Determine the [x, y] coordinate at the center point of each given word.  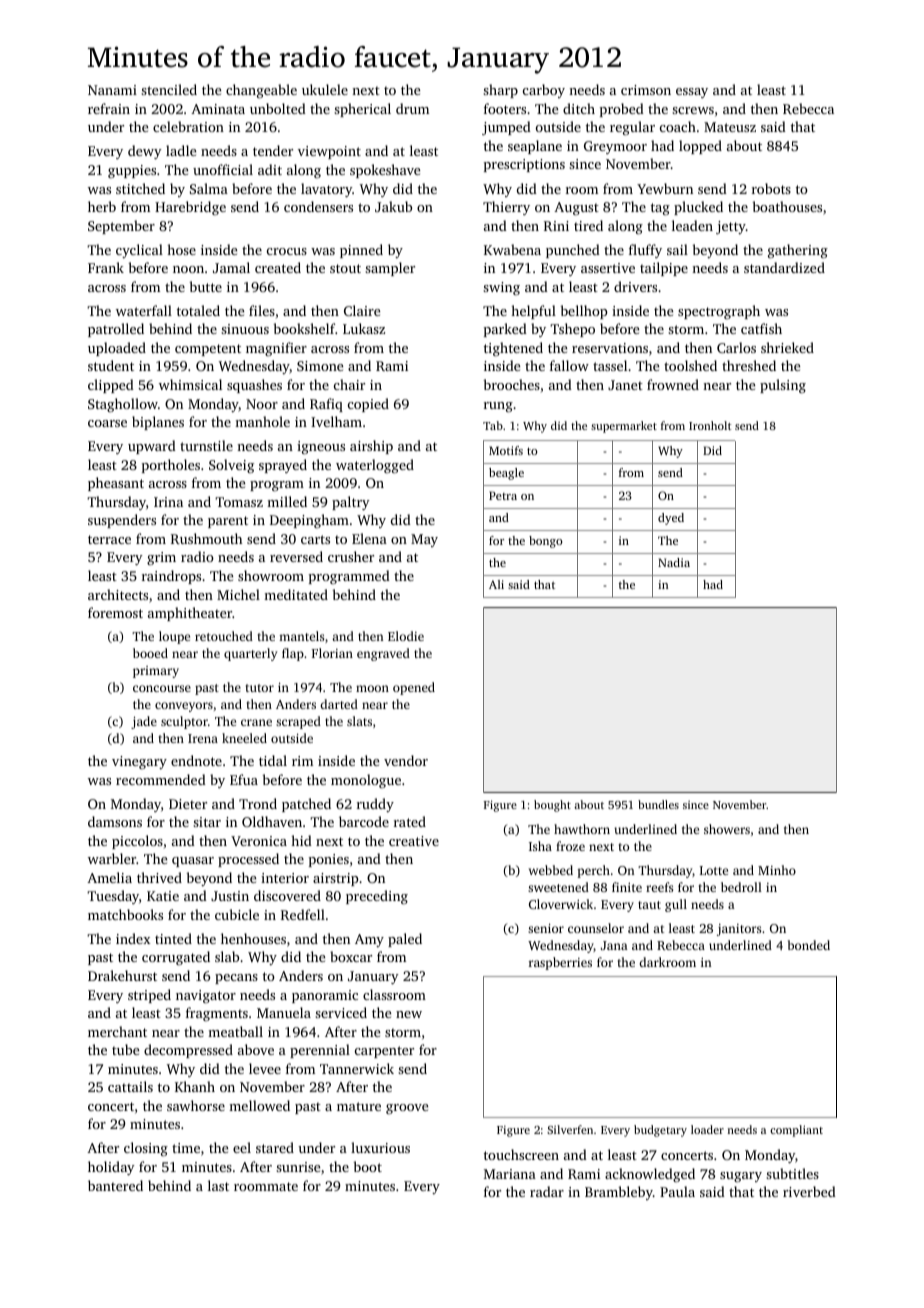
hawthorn [582, 829]
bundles [658, 804]
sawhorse [196, 1105]
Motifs [506, 450]
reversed [296, 556]
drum [412, 108]
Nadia [674, 562]
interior [285, 878]
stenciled [169, 89]
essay [692, 93]
